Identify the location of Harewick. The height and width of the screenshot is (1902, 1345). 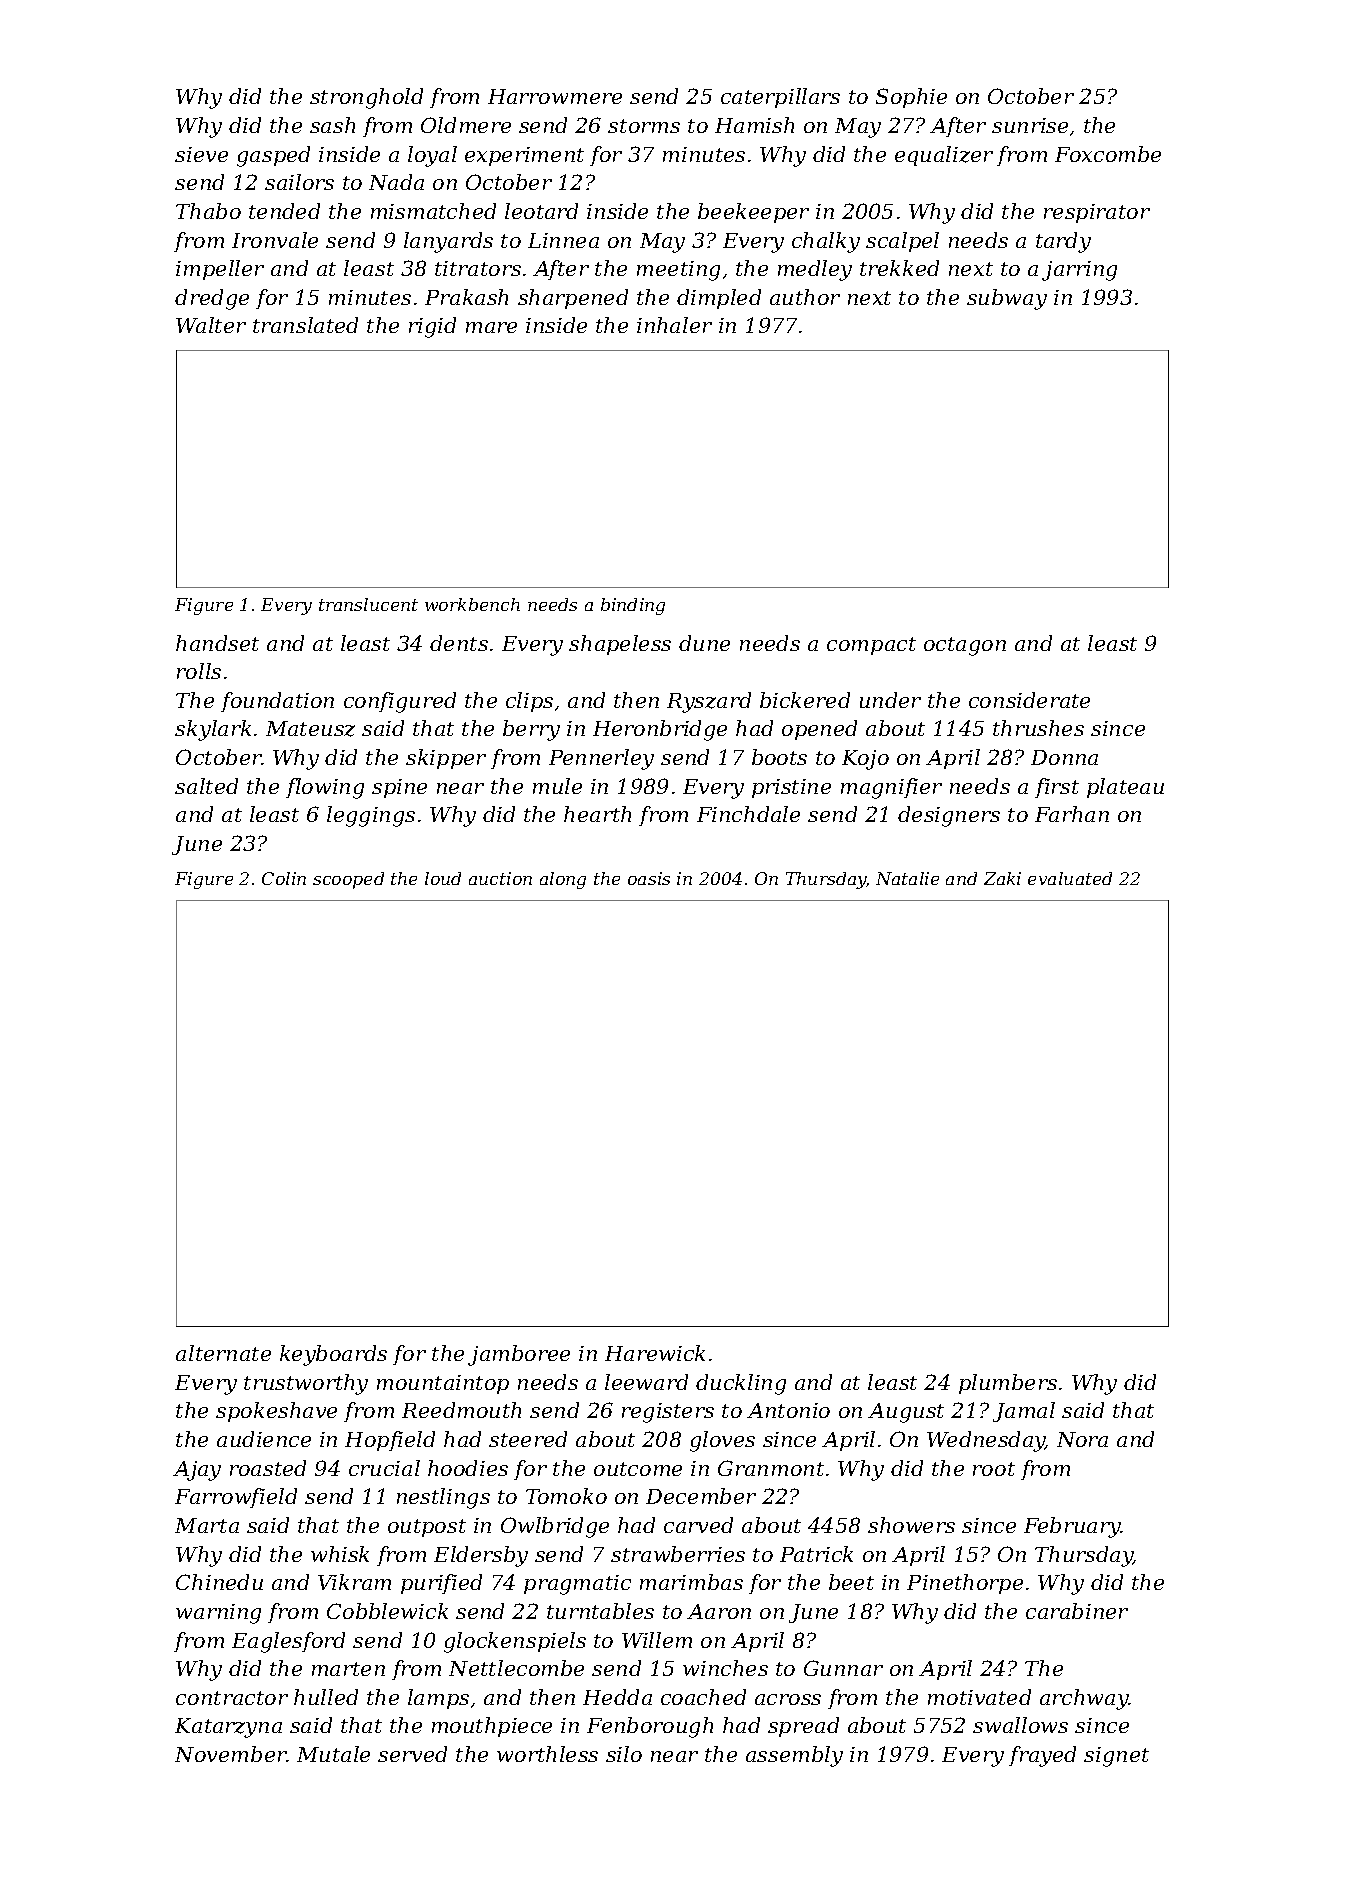
(655, 1353).
